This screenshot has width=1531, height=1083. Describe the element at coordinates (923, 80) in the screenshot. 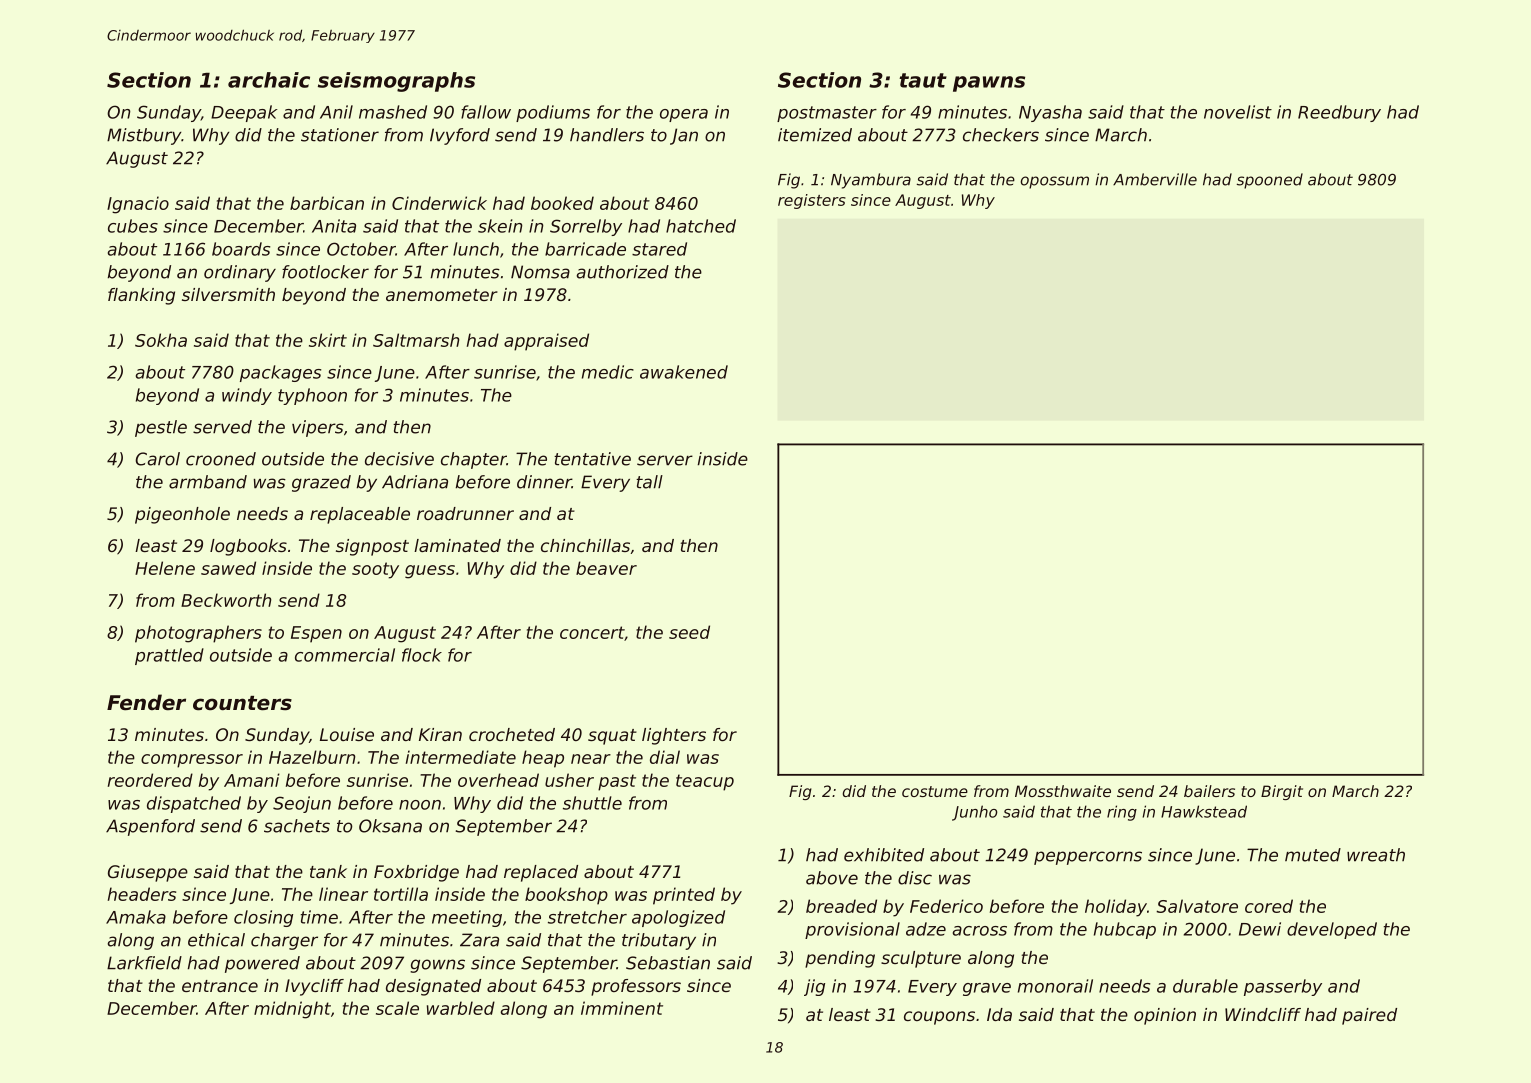

I see `taut` at that location.
